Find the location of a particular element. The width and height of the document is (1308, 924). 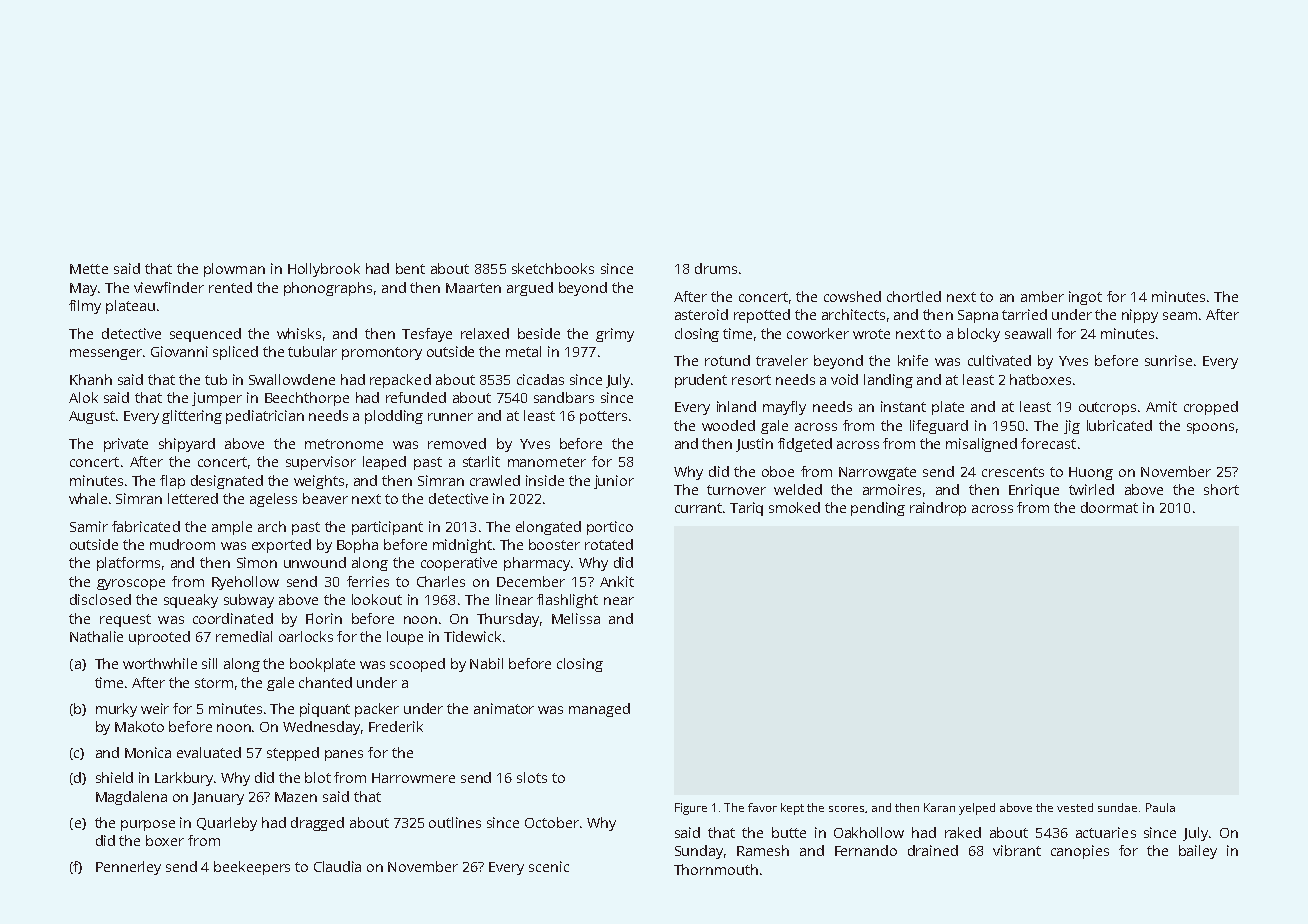

cowshed is located at coordinates (852, 296).
